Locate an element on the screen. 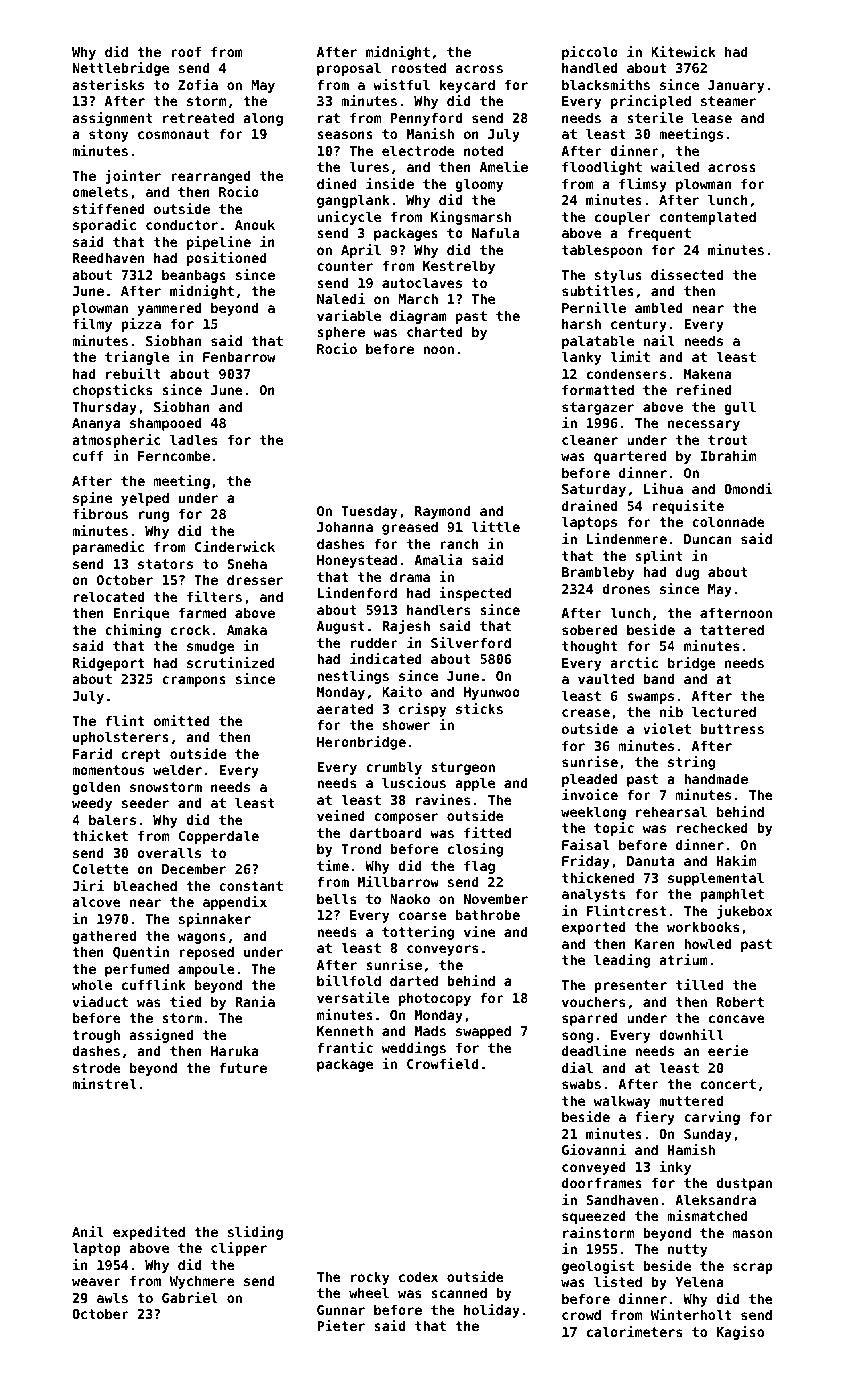  holiday is located at coordinates (492, 1311).
